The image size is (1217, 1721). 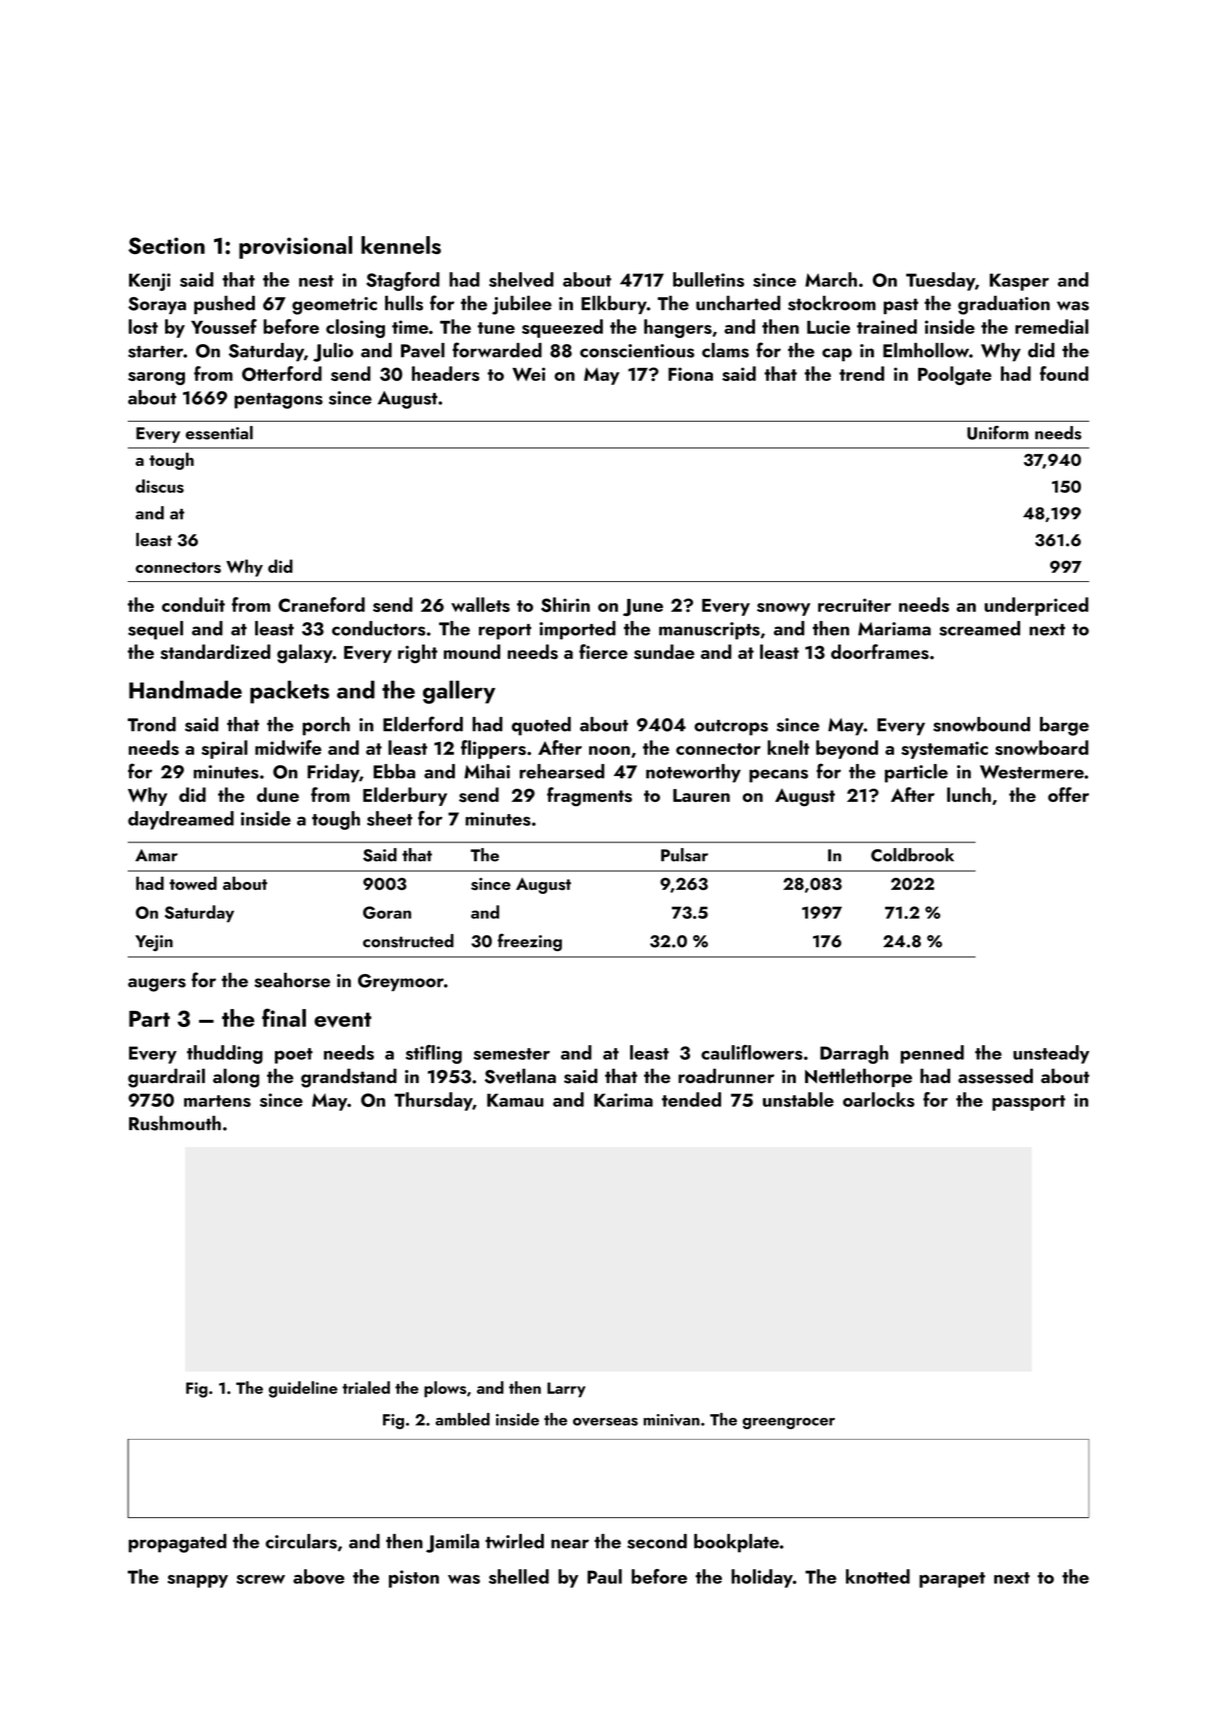 What do you see at coordinates (278, 401) in the screenshot?
I see `pentagons` at bounding box center [278, 401].
